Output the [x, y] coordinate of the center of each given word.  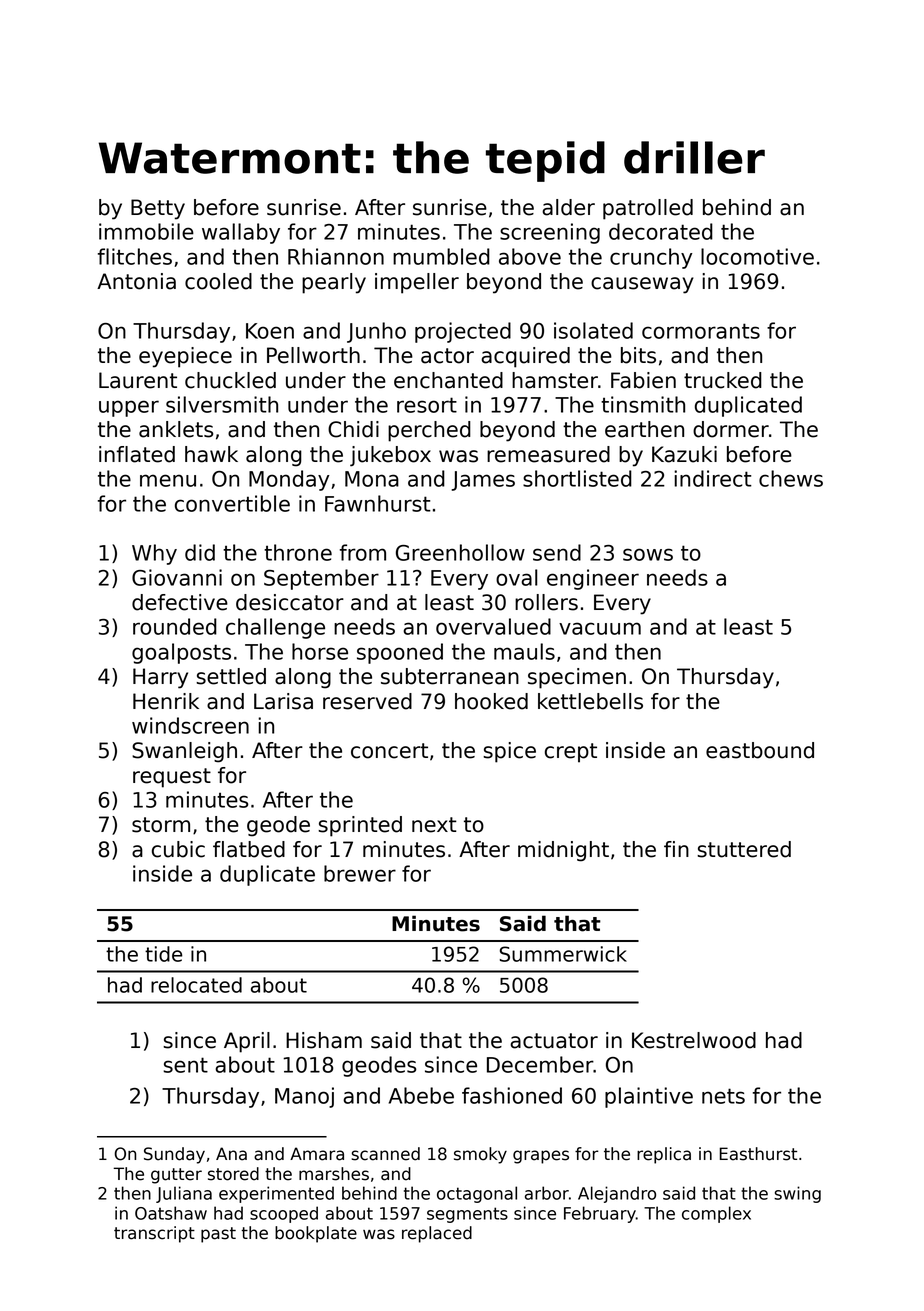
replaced [437, 1234]
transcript [154, 1234]
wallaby [241, 233]
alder [568, 207]
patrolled [648, 209]
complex [716, 1214]
